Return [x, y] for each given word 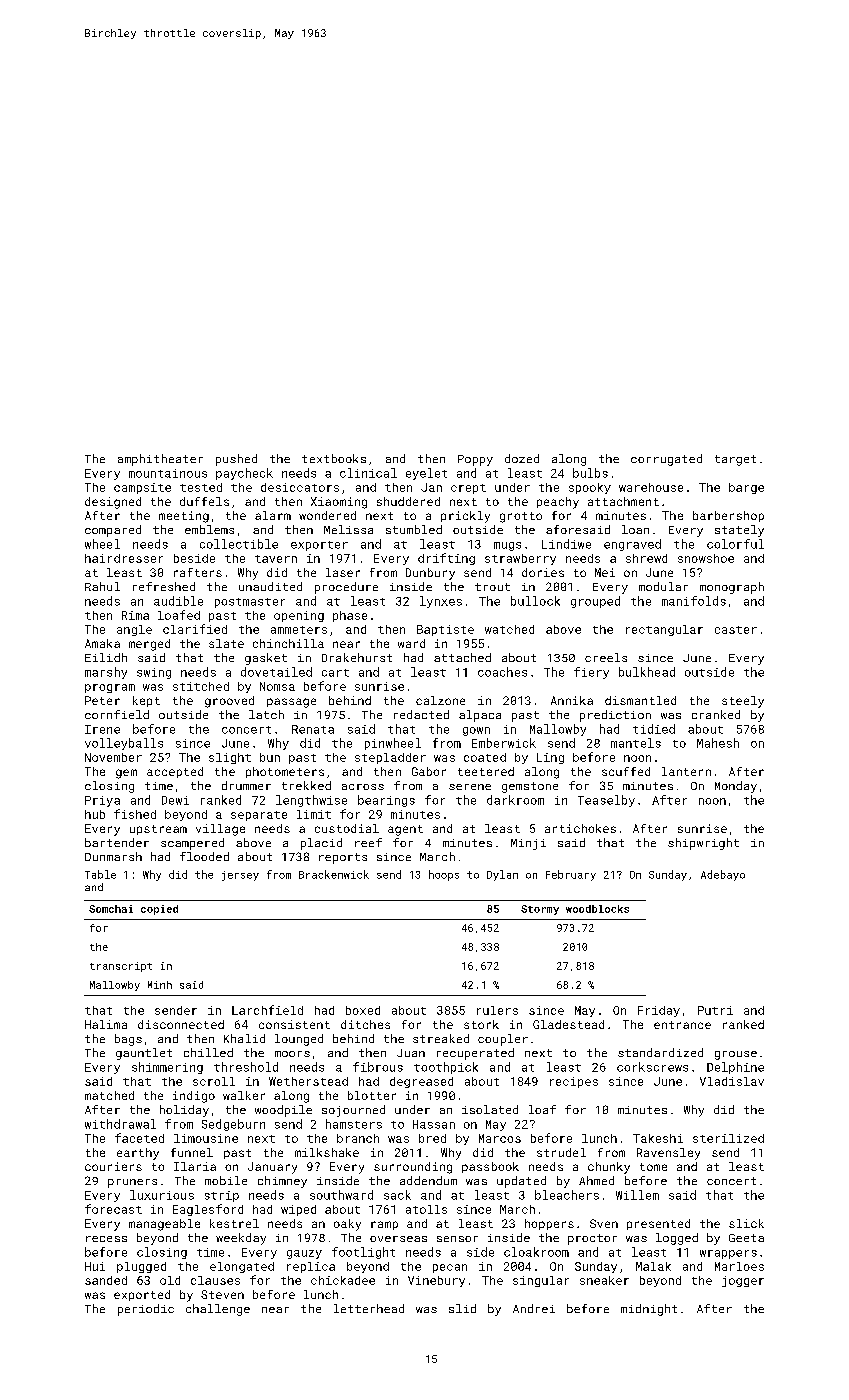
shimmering [167, 1068]
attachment [623, 501]
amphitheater [160, 460]
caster [736, 630]
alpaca [480, 716]
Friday [659, 1011]
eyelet [426, 474]
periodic [146, 1310]
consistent [294, 1024]
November [113, 757]
